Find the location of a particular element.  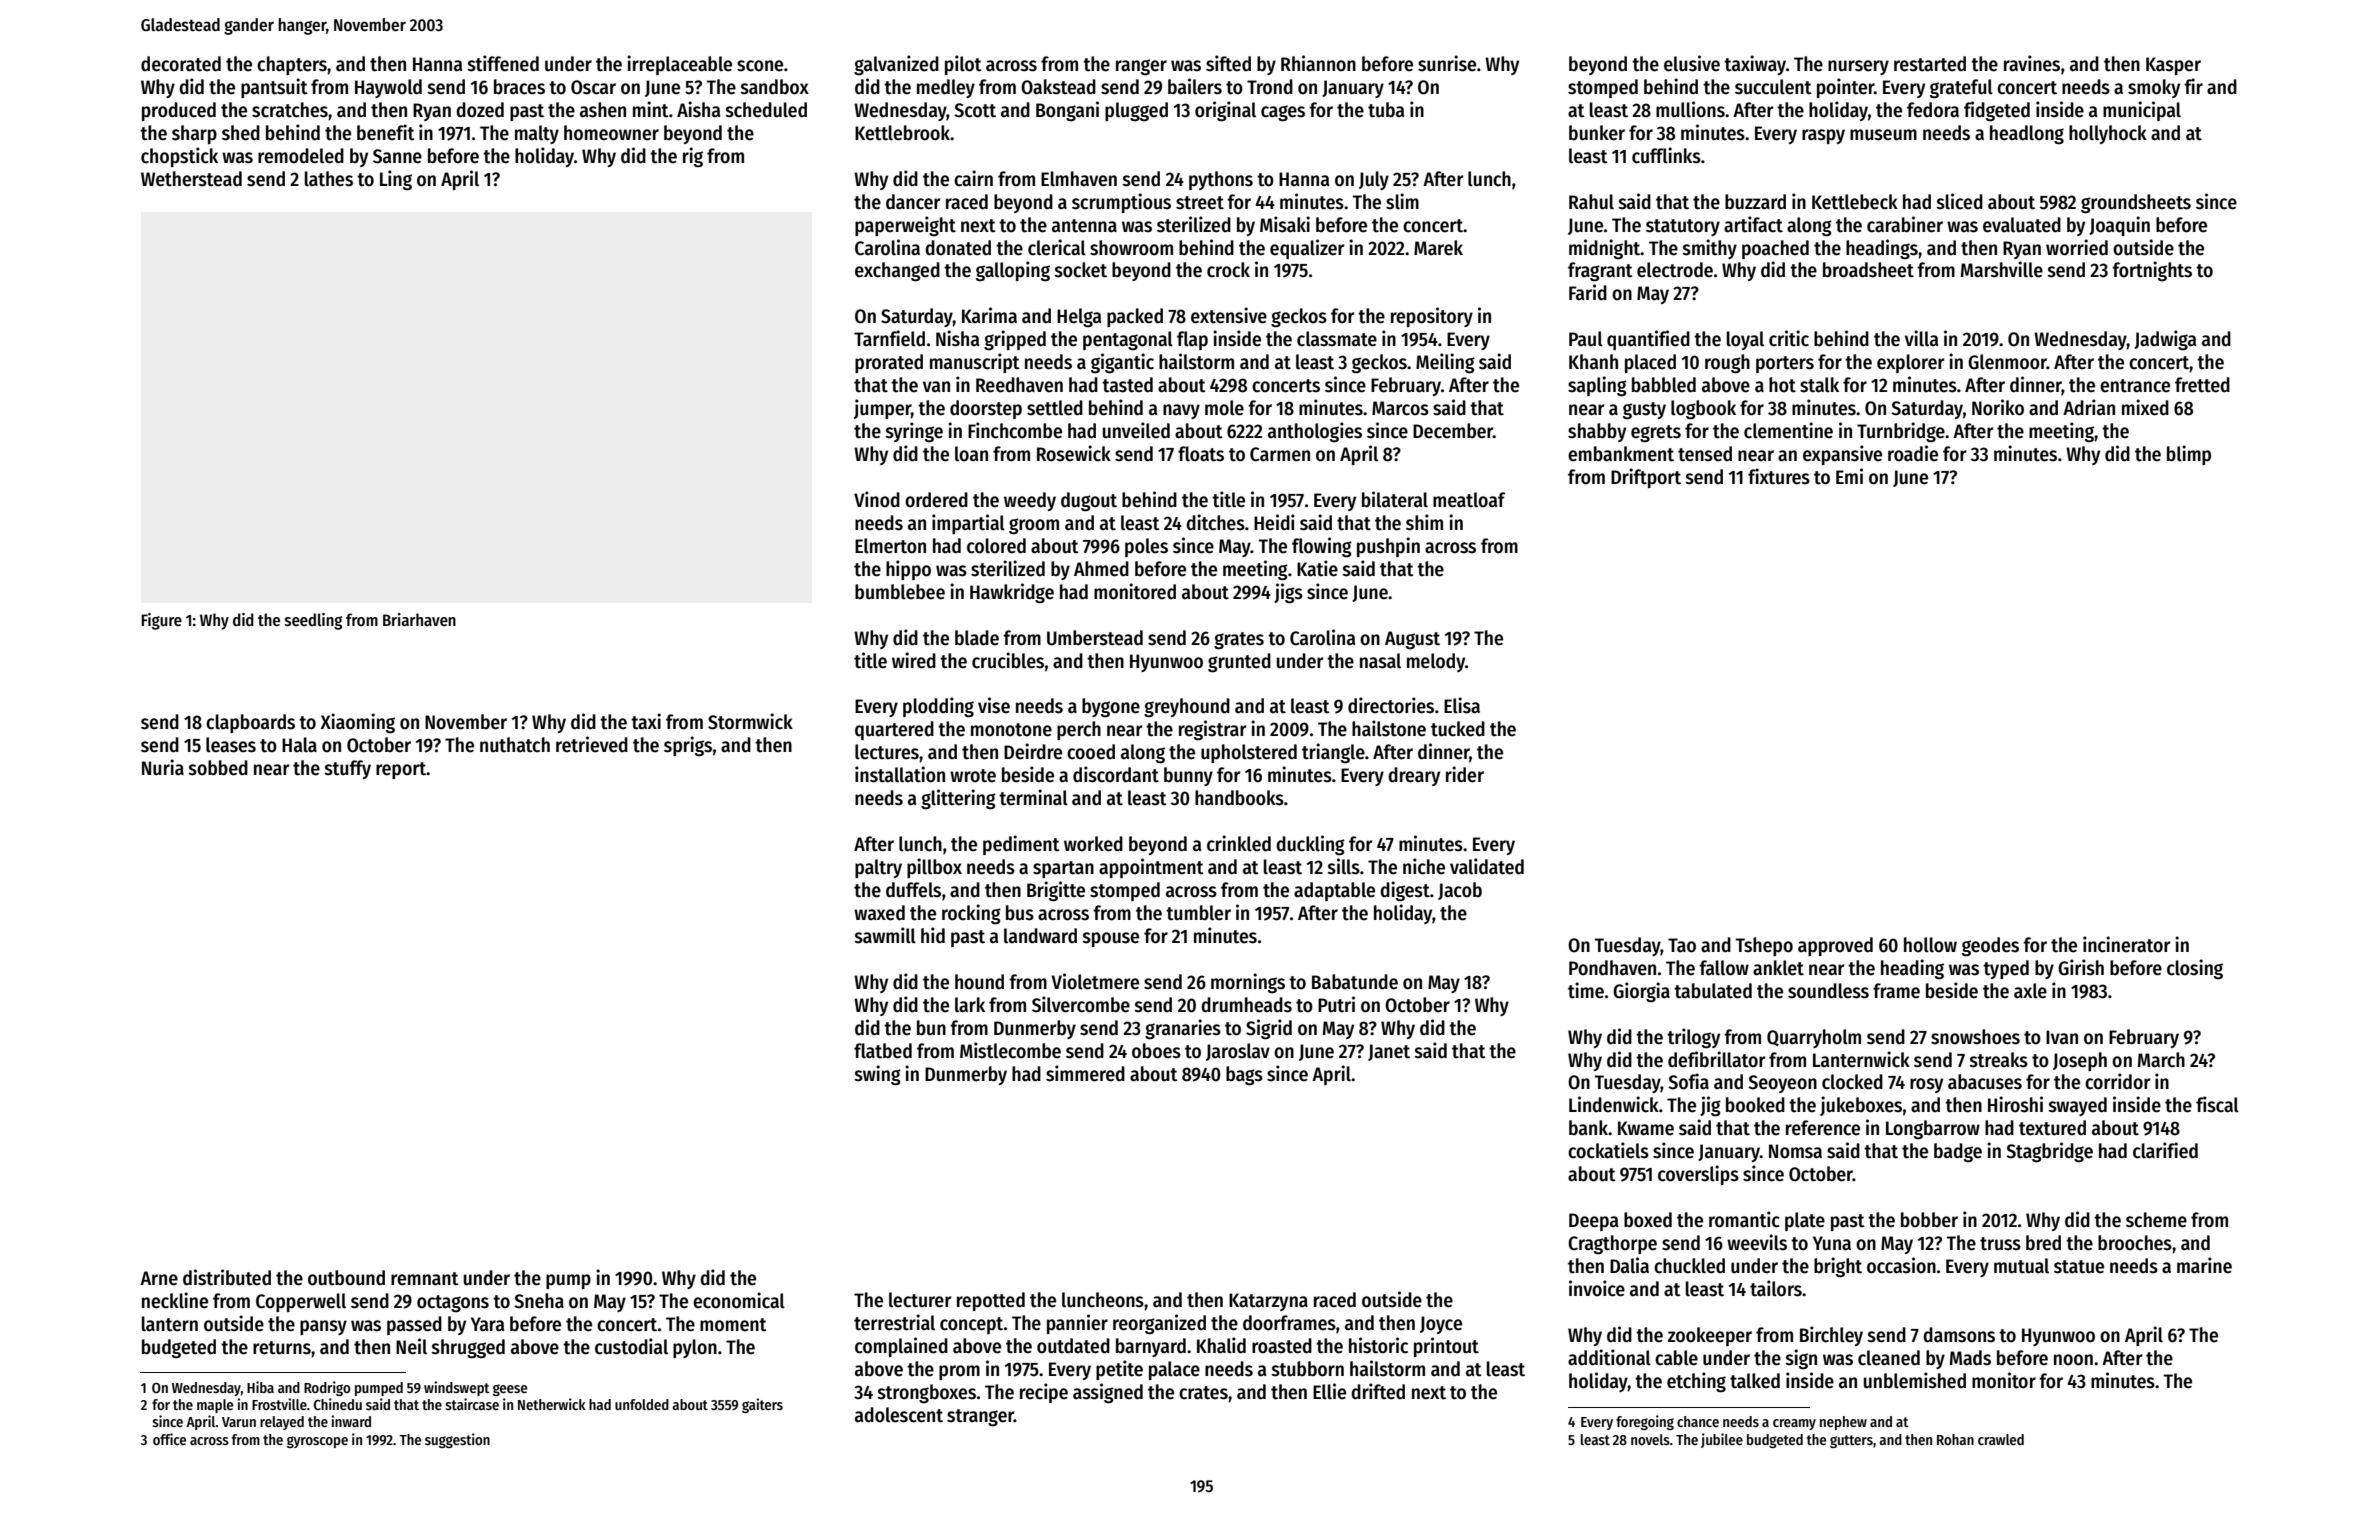

closing is located at coordinates (2195, 969).
